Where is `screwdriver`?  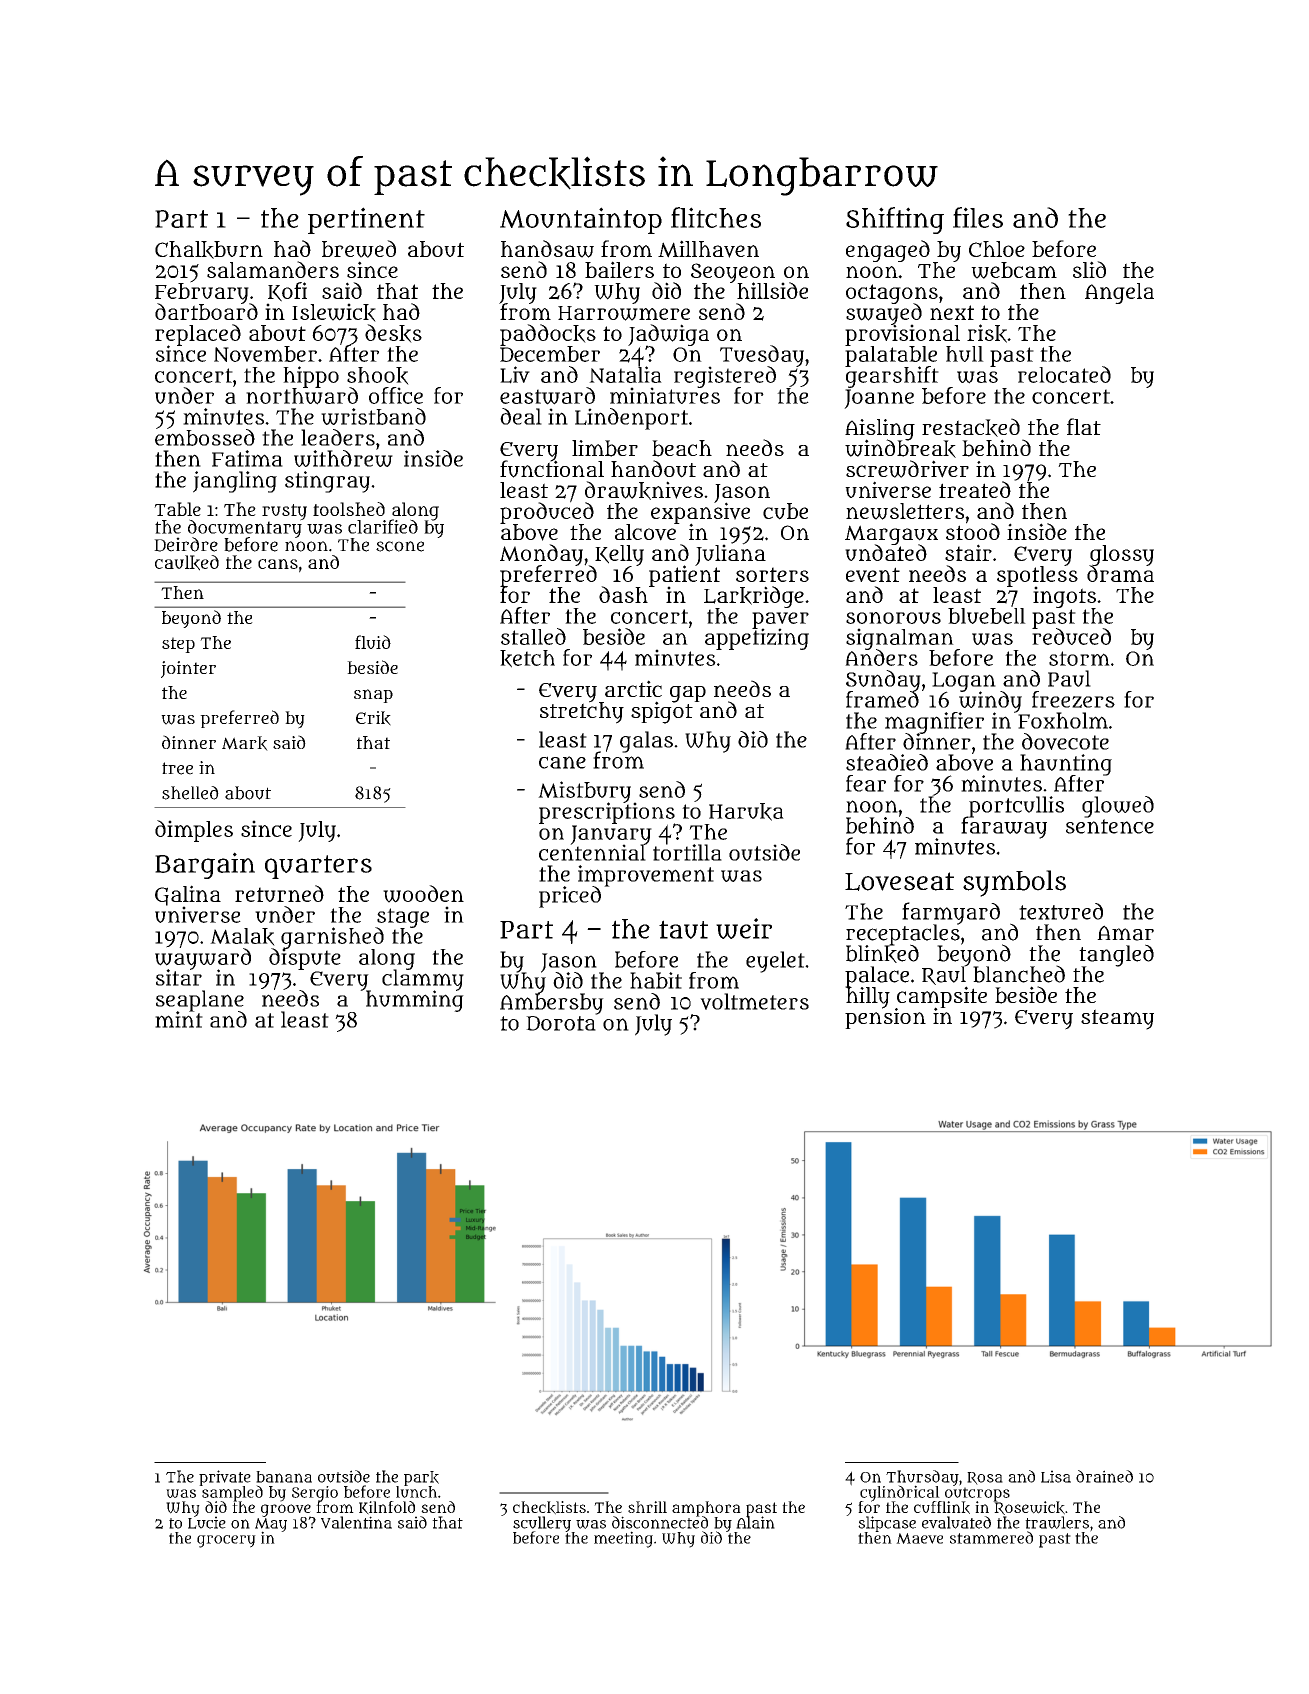 screwdriver is located at coordinates (907, 469).
